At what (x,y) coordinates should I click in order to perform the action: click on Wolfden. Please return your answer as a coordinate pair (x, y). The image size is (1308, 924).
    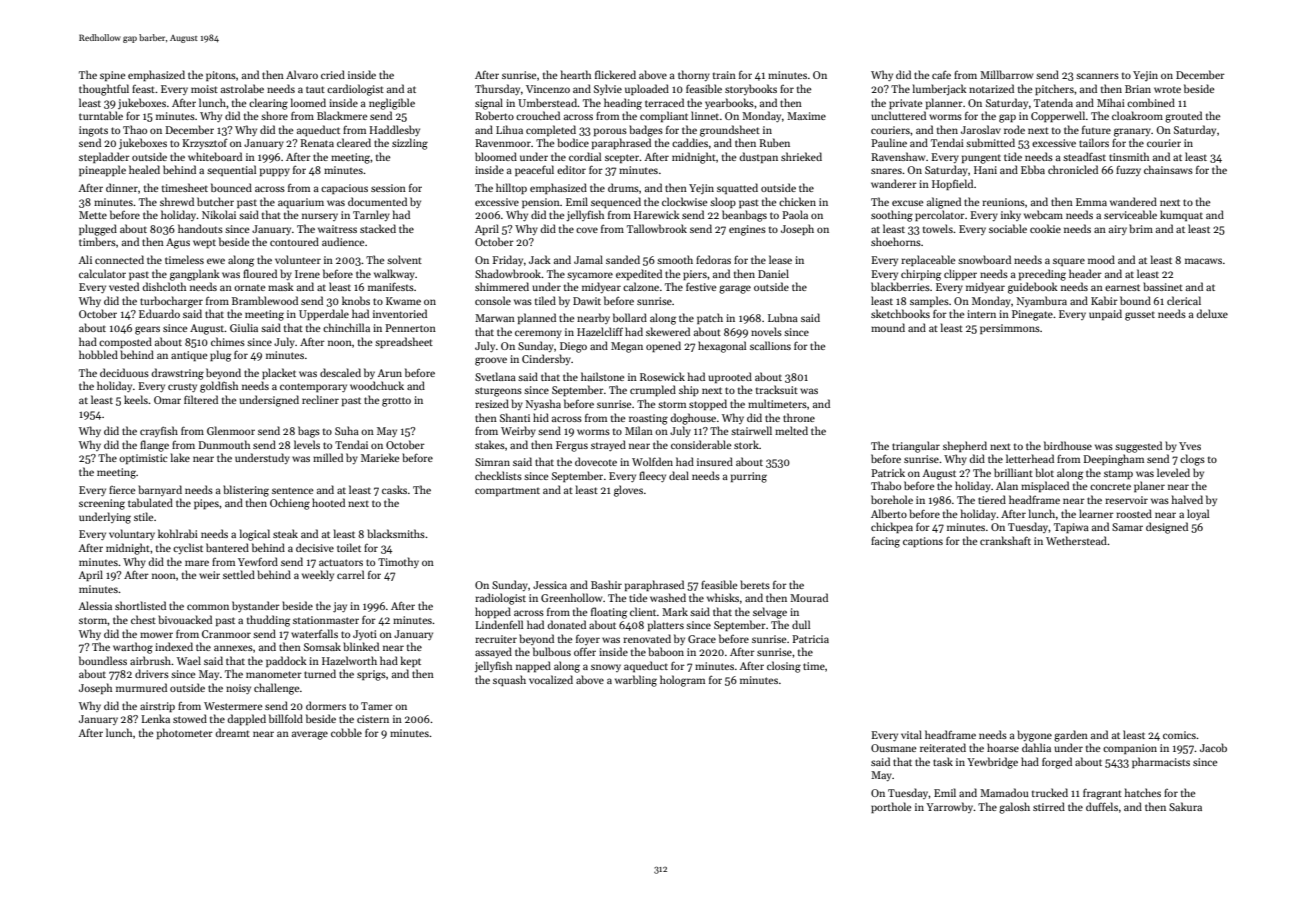
    Looking at the image, I should click on (652, 461).
